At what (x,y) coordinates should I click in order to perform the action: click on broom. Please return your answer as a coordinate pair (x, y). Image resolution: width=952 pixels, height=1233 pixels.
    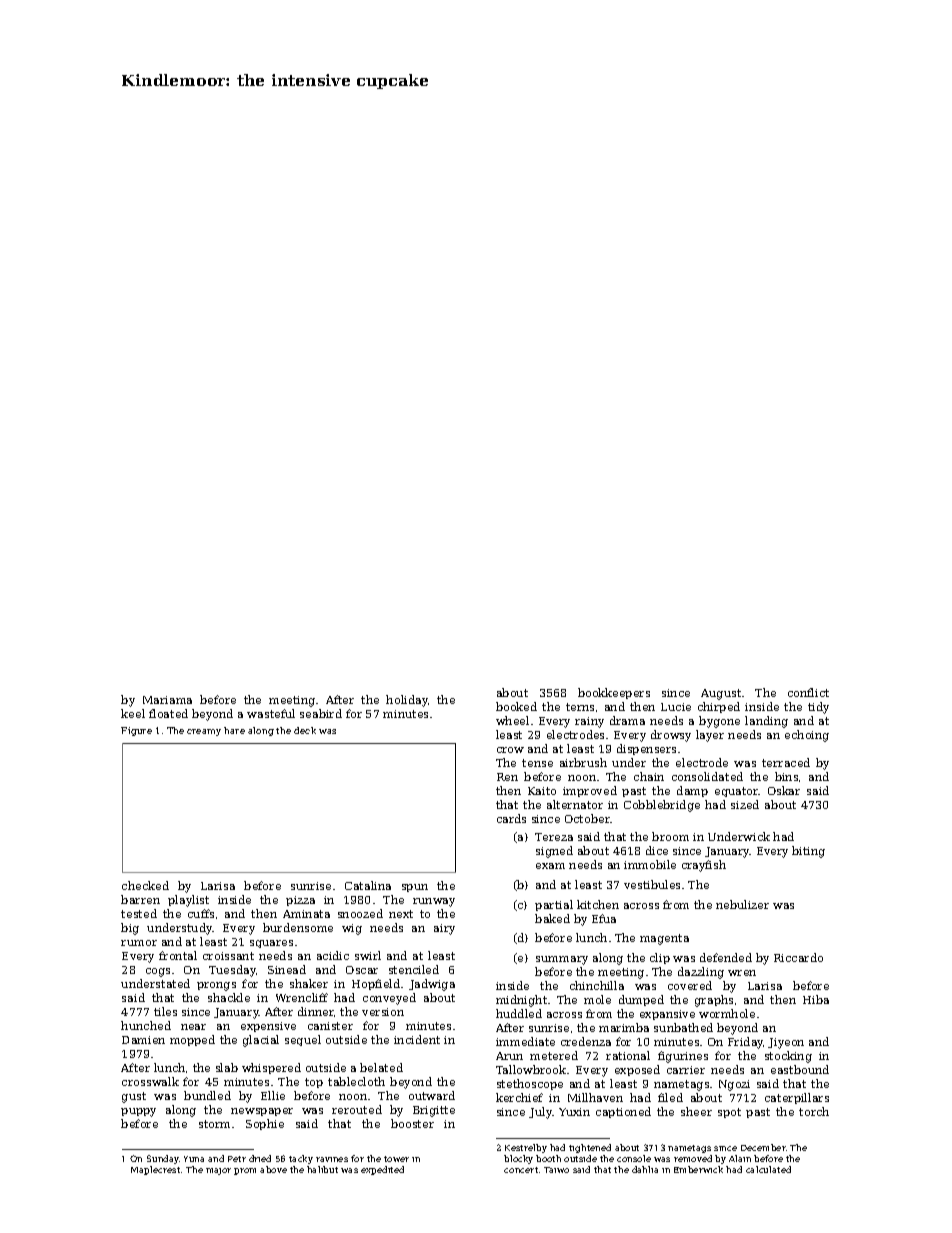
    Looking at the image, I should click on (670, 836).
